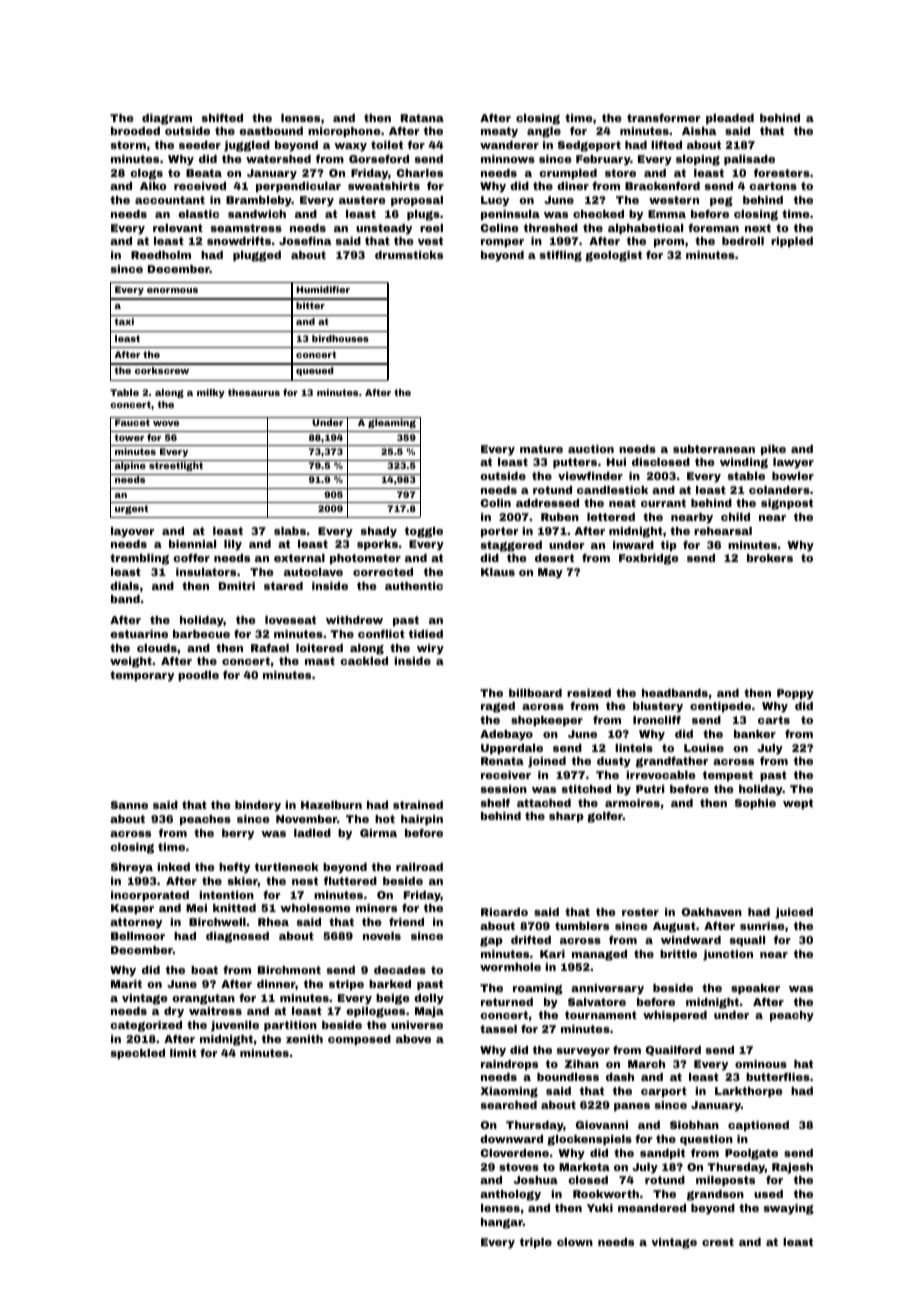  Describe the element at coordinates (364, 661) in the screenshot. I see `cackled` at that location.
